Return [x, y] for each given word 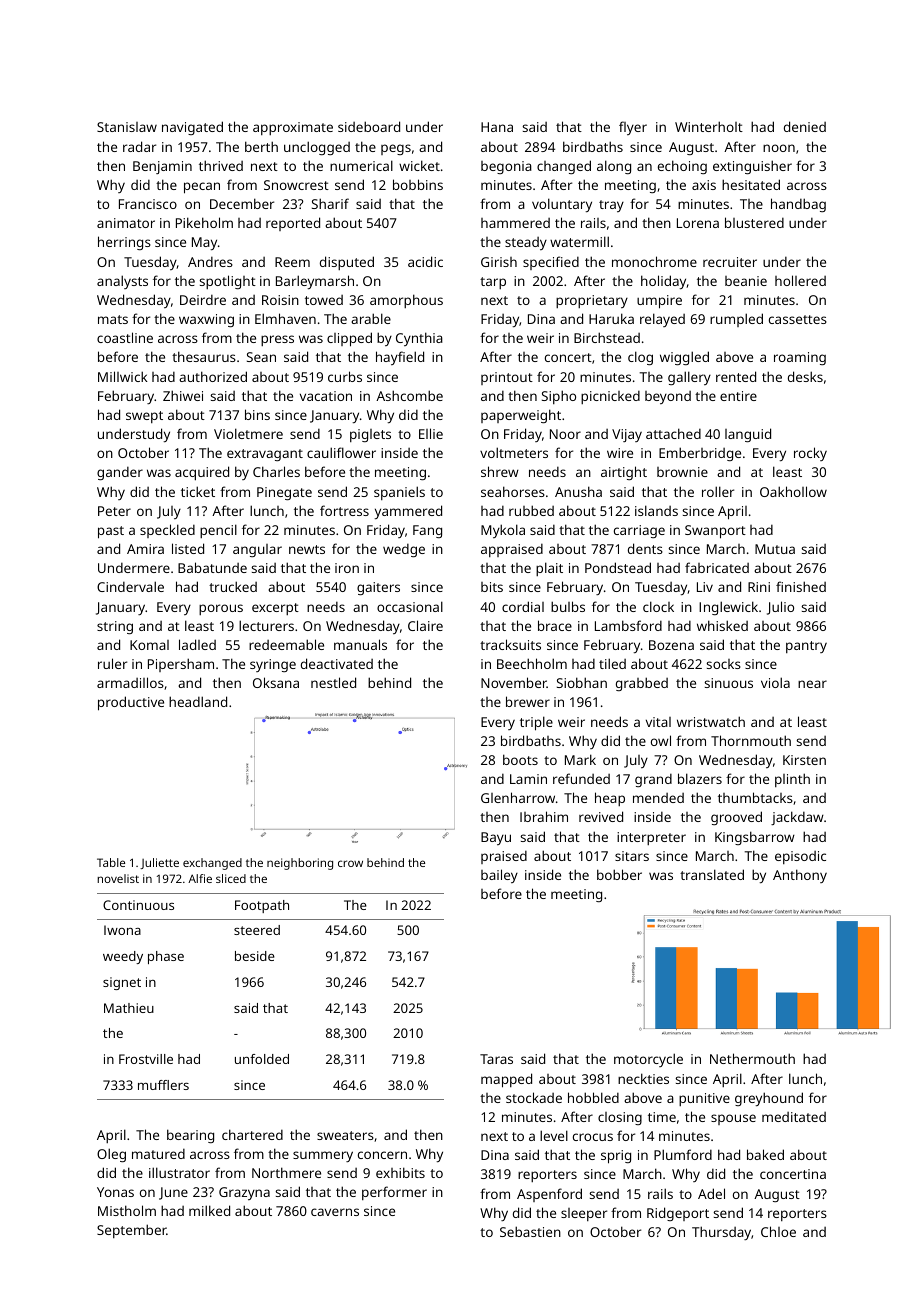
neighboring [300, 864]
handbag [798, 205]
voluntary [562, 205]
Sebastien [530, 1231]
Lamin [528, 779]
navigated [192, 128]
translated [712, 874]
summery [323, 1156]
